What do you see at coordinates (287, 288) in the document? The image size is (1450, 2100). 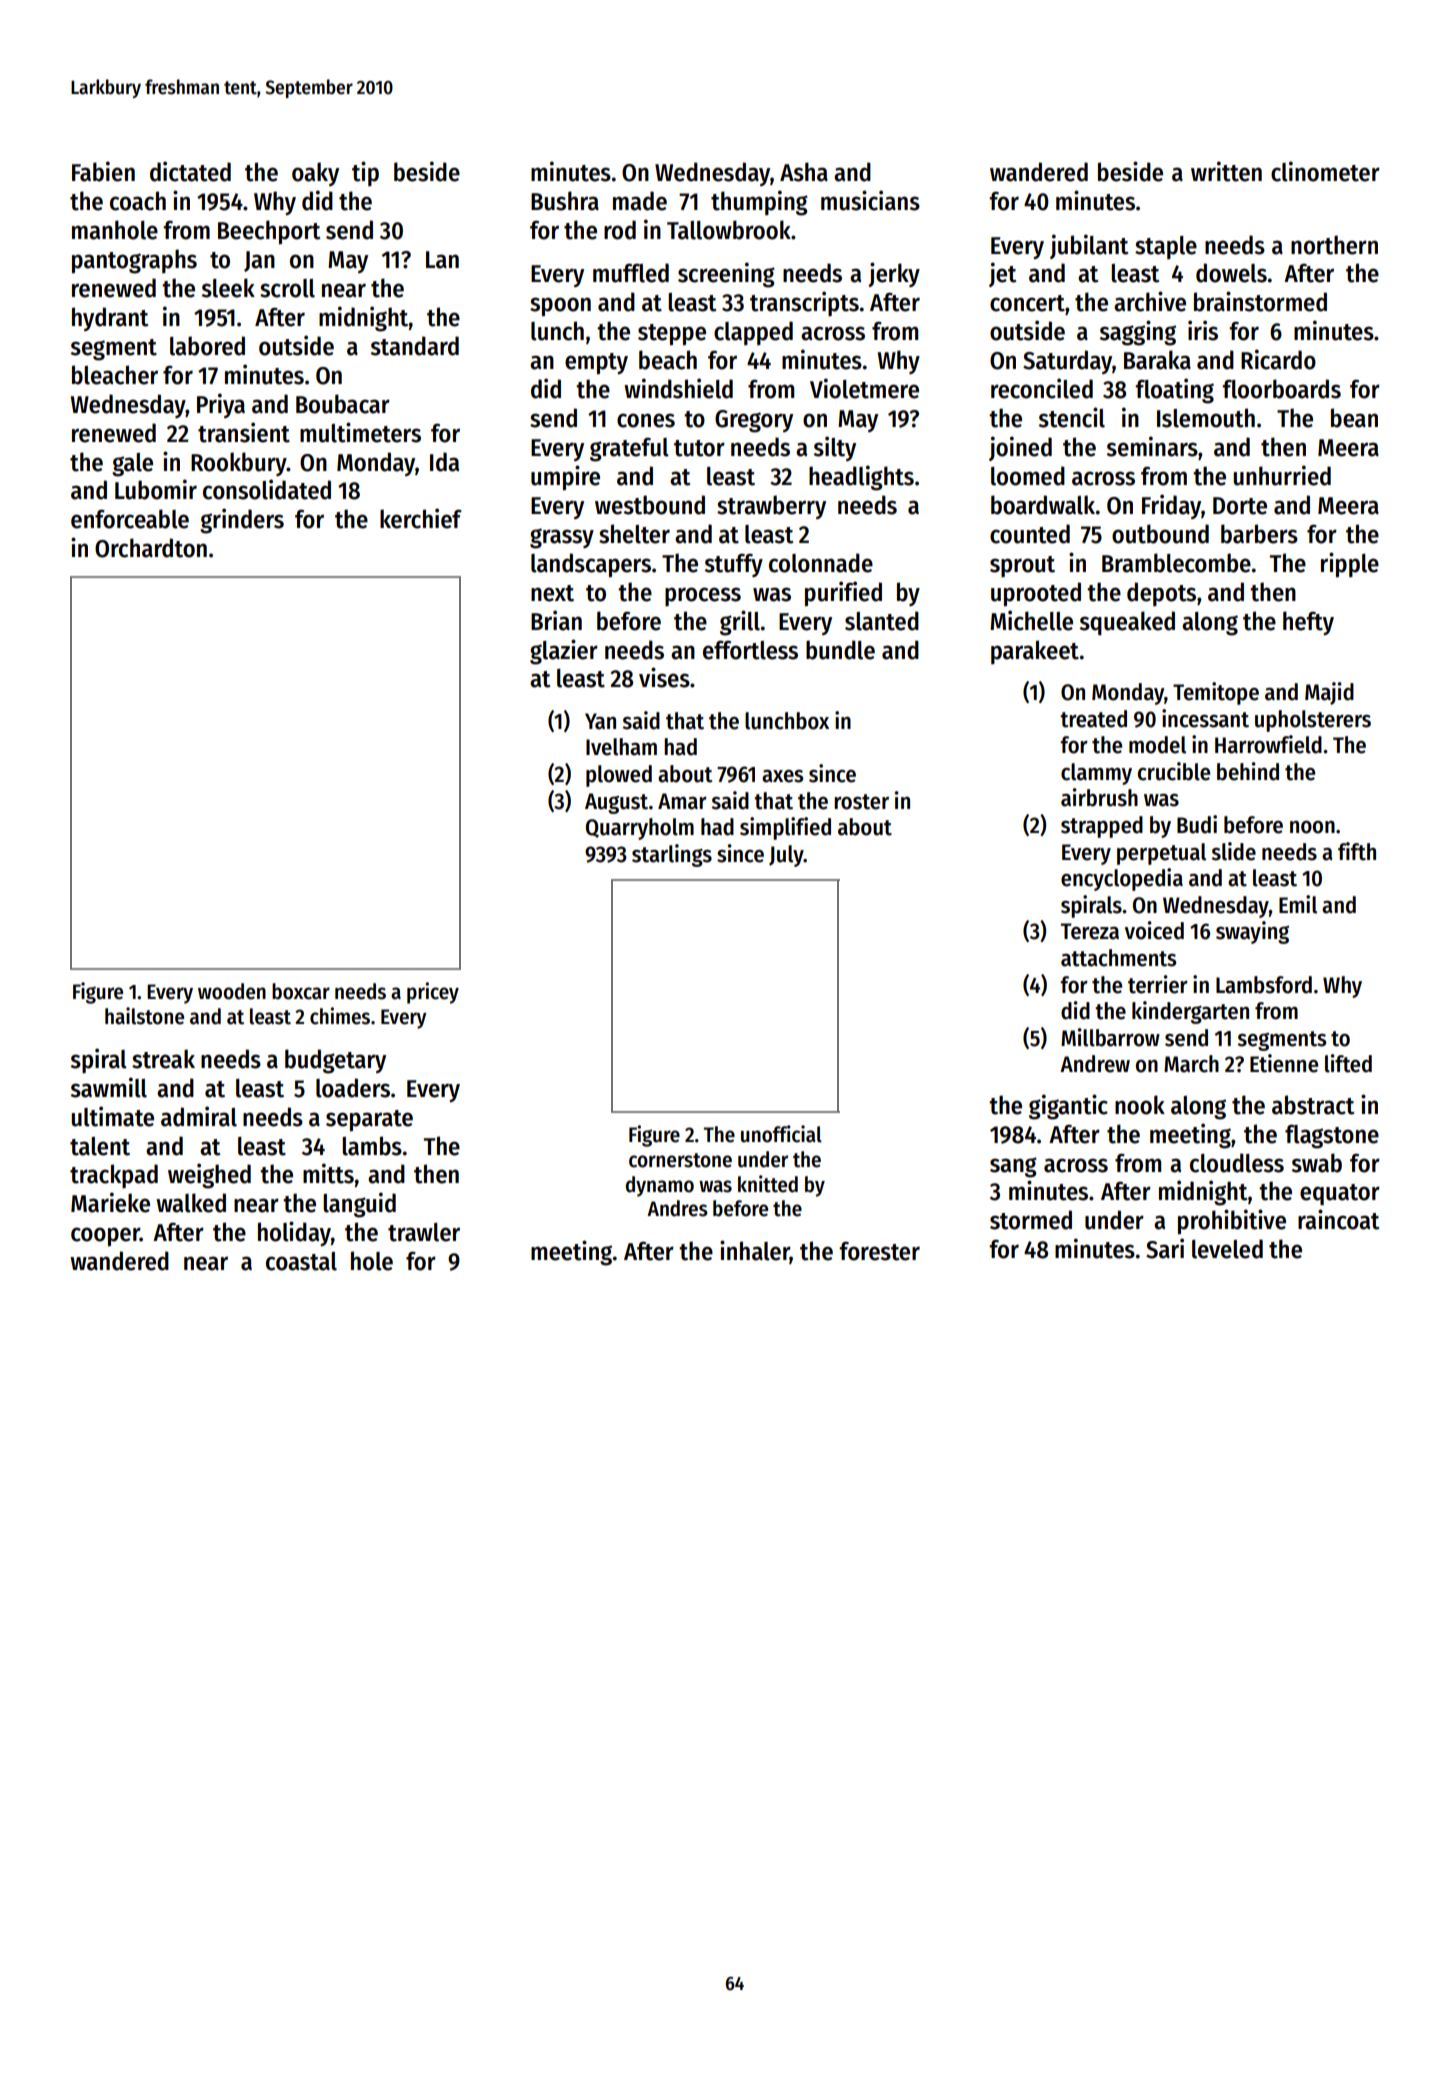 I see `scroll` at bounding box center [287, 288].
